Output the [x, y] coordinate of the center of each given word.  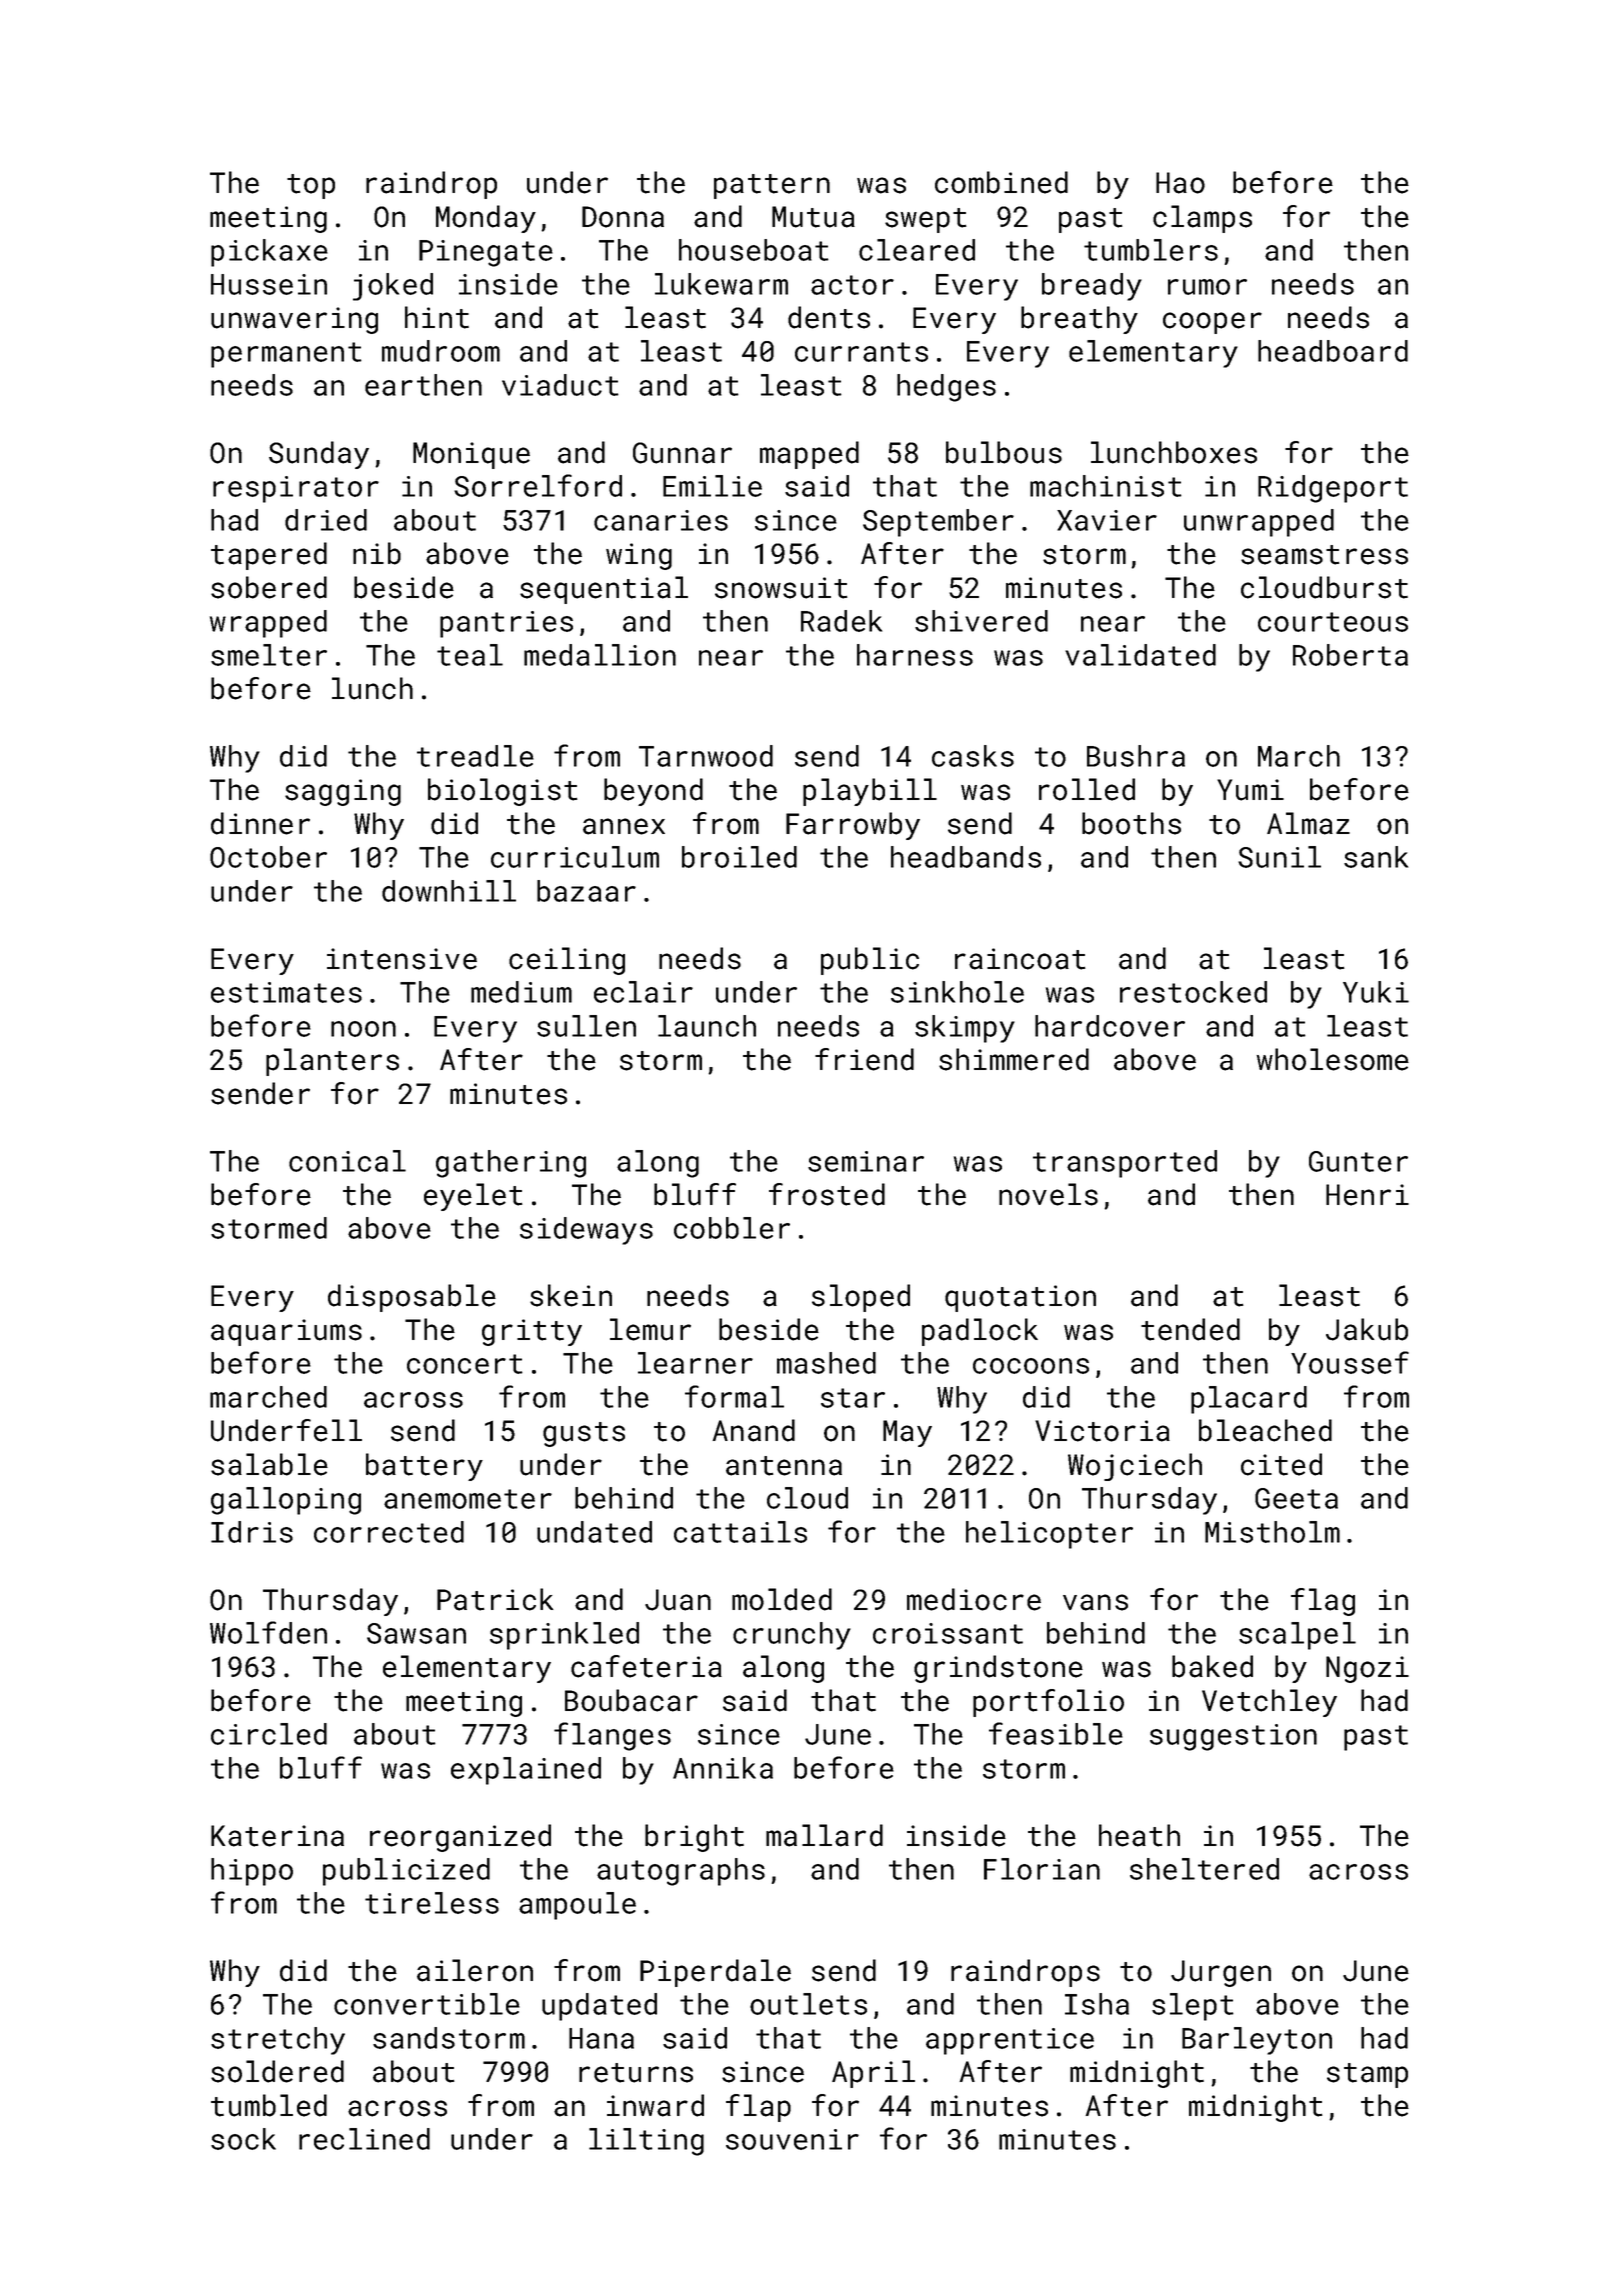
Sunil [1279, 857]
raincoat [1020, 959]
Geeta [1296, 1498]
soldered [277, 2071]
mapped [809, 455]
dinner [260, 823]
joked [393, 287]
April [873, 2074]
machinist [1106, 486]
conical [347, 1161]
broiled [739, 857]
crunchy [792, 1636]
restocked [1193, 992]
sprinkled [564, 1636]
